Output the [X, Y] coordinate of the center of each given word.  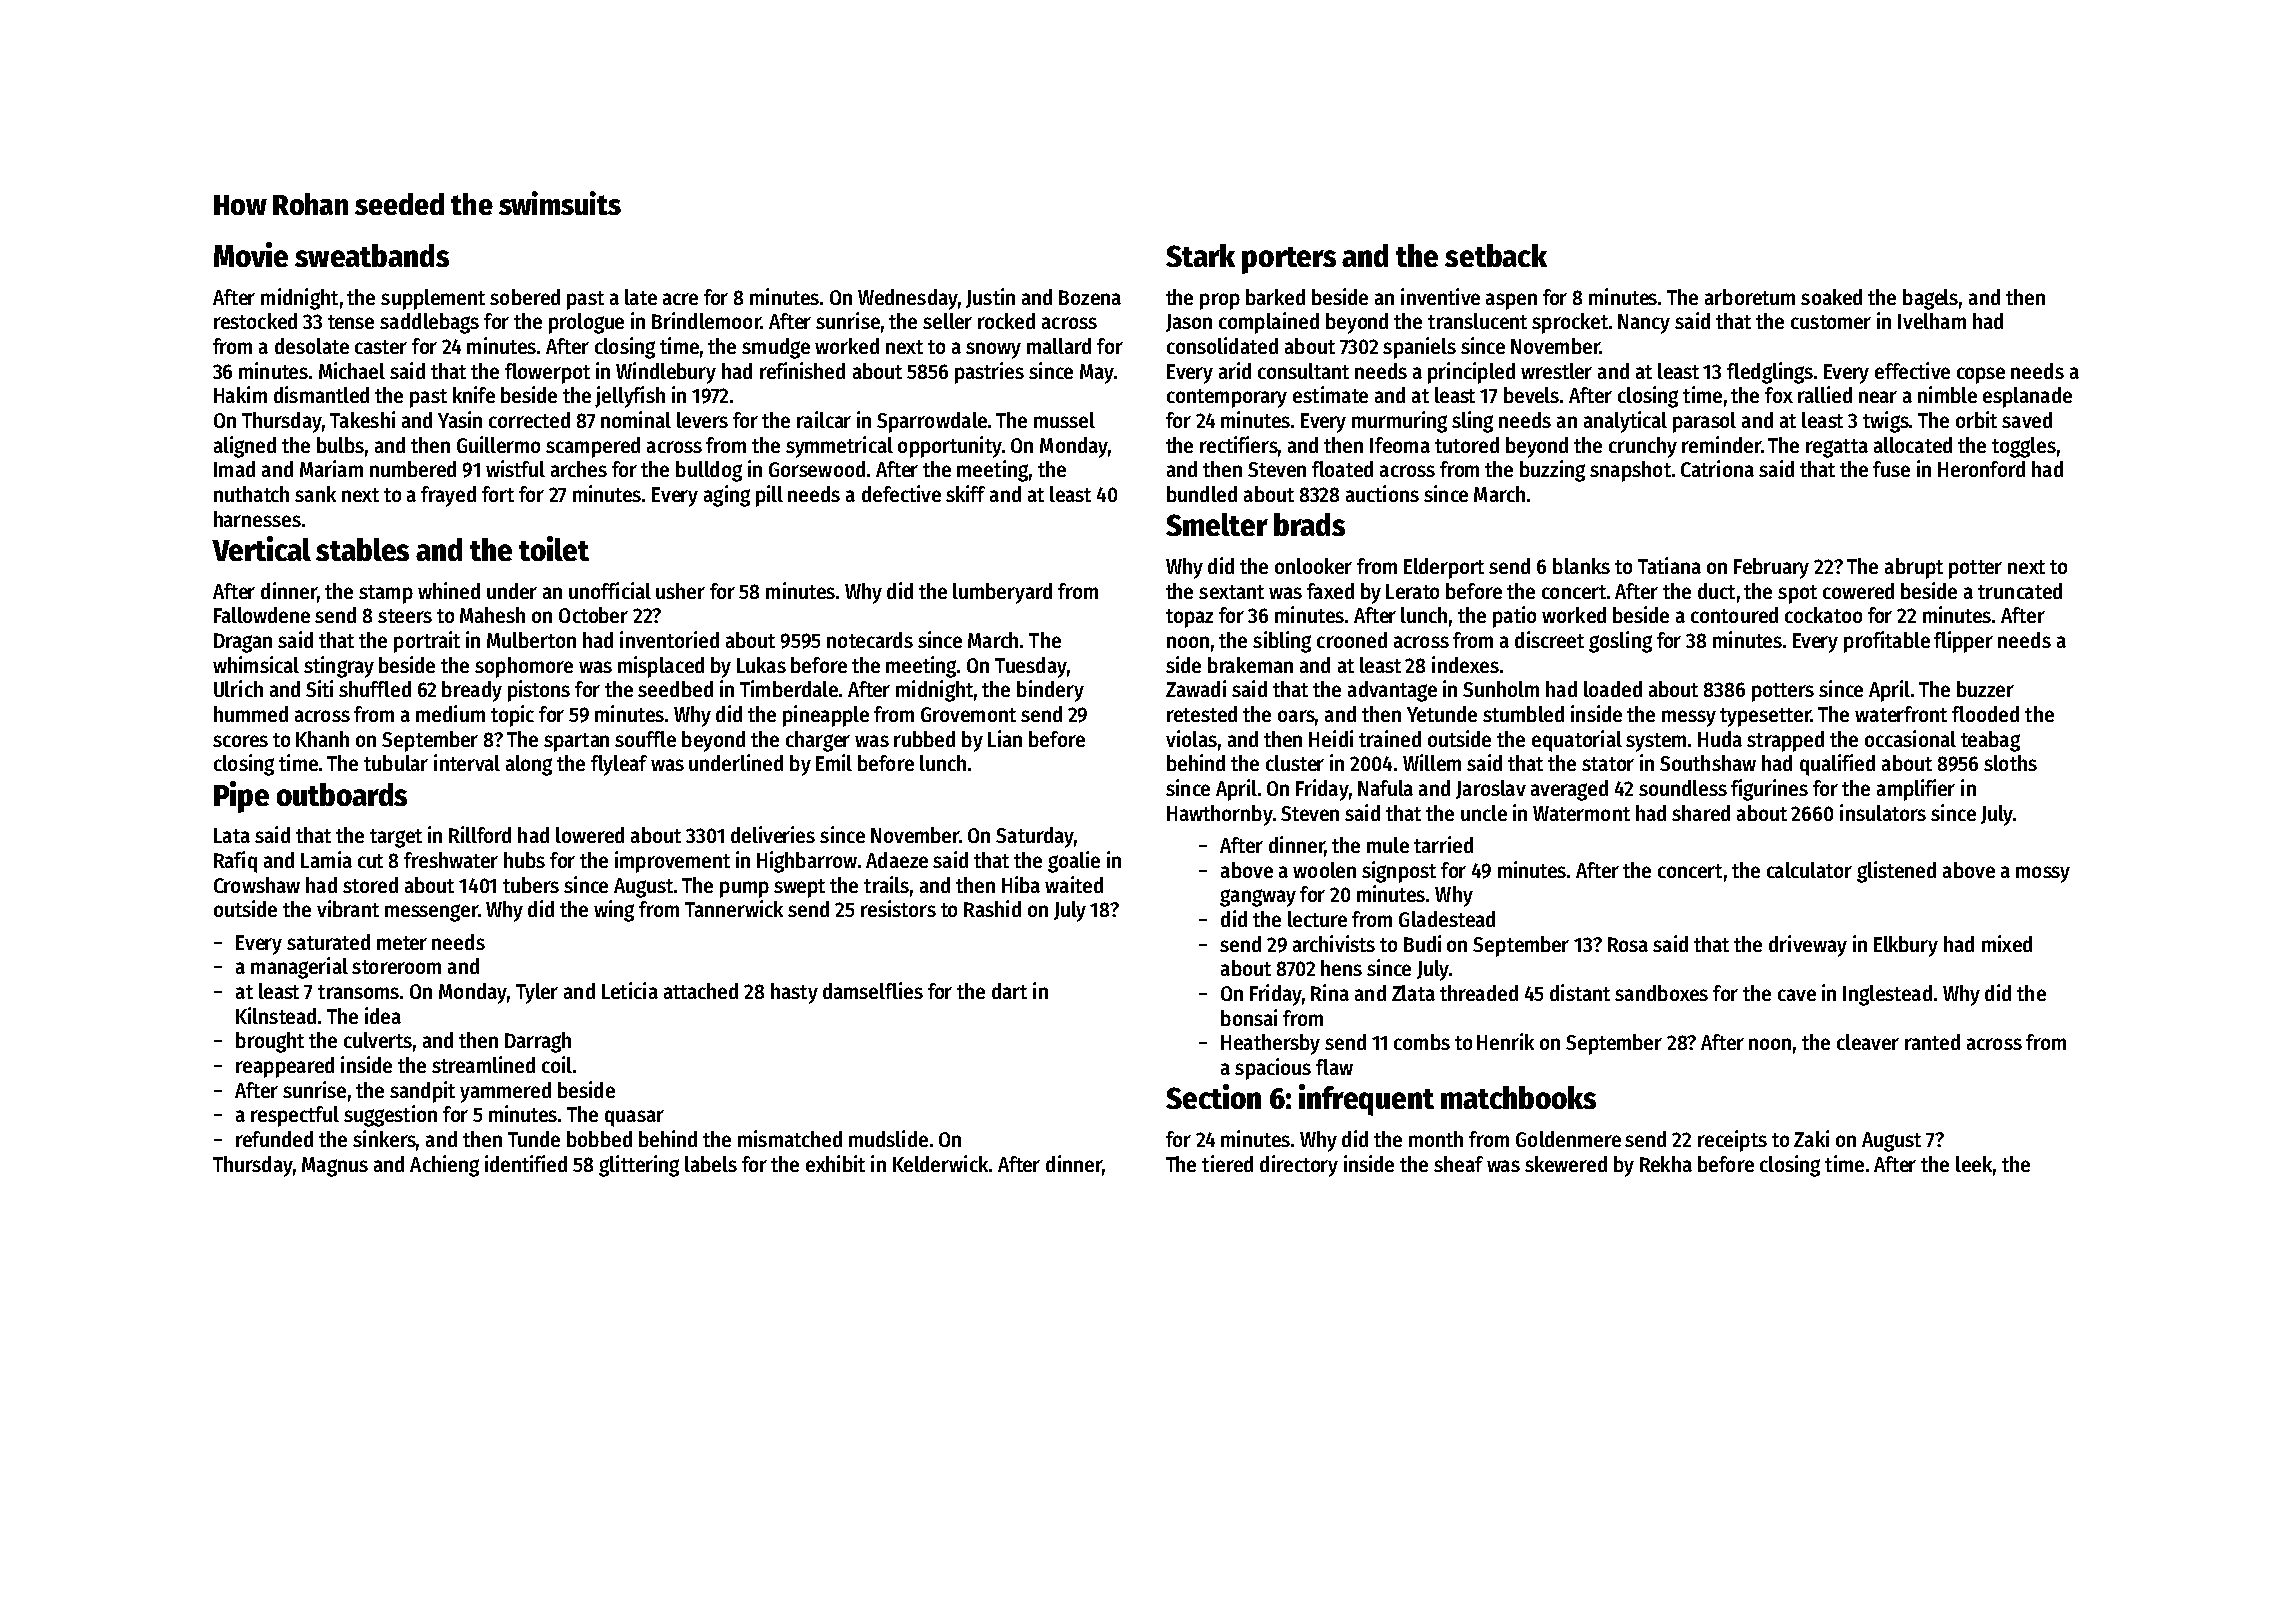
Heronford [1981, 469]
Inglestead [1887, 995]
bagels [1930, 299]
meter [402, 943]
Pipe [241, 797]
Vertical [261, 548]
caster [381, 347]
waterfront [1901, 714]
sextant [1231, 592]
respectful [295, 1116]
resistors [898, 908]
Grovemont [968, 714]
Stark [1200, 255]
